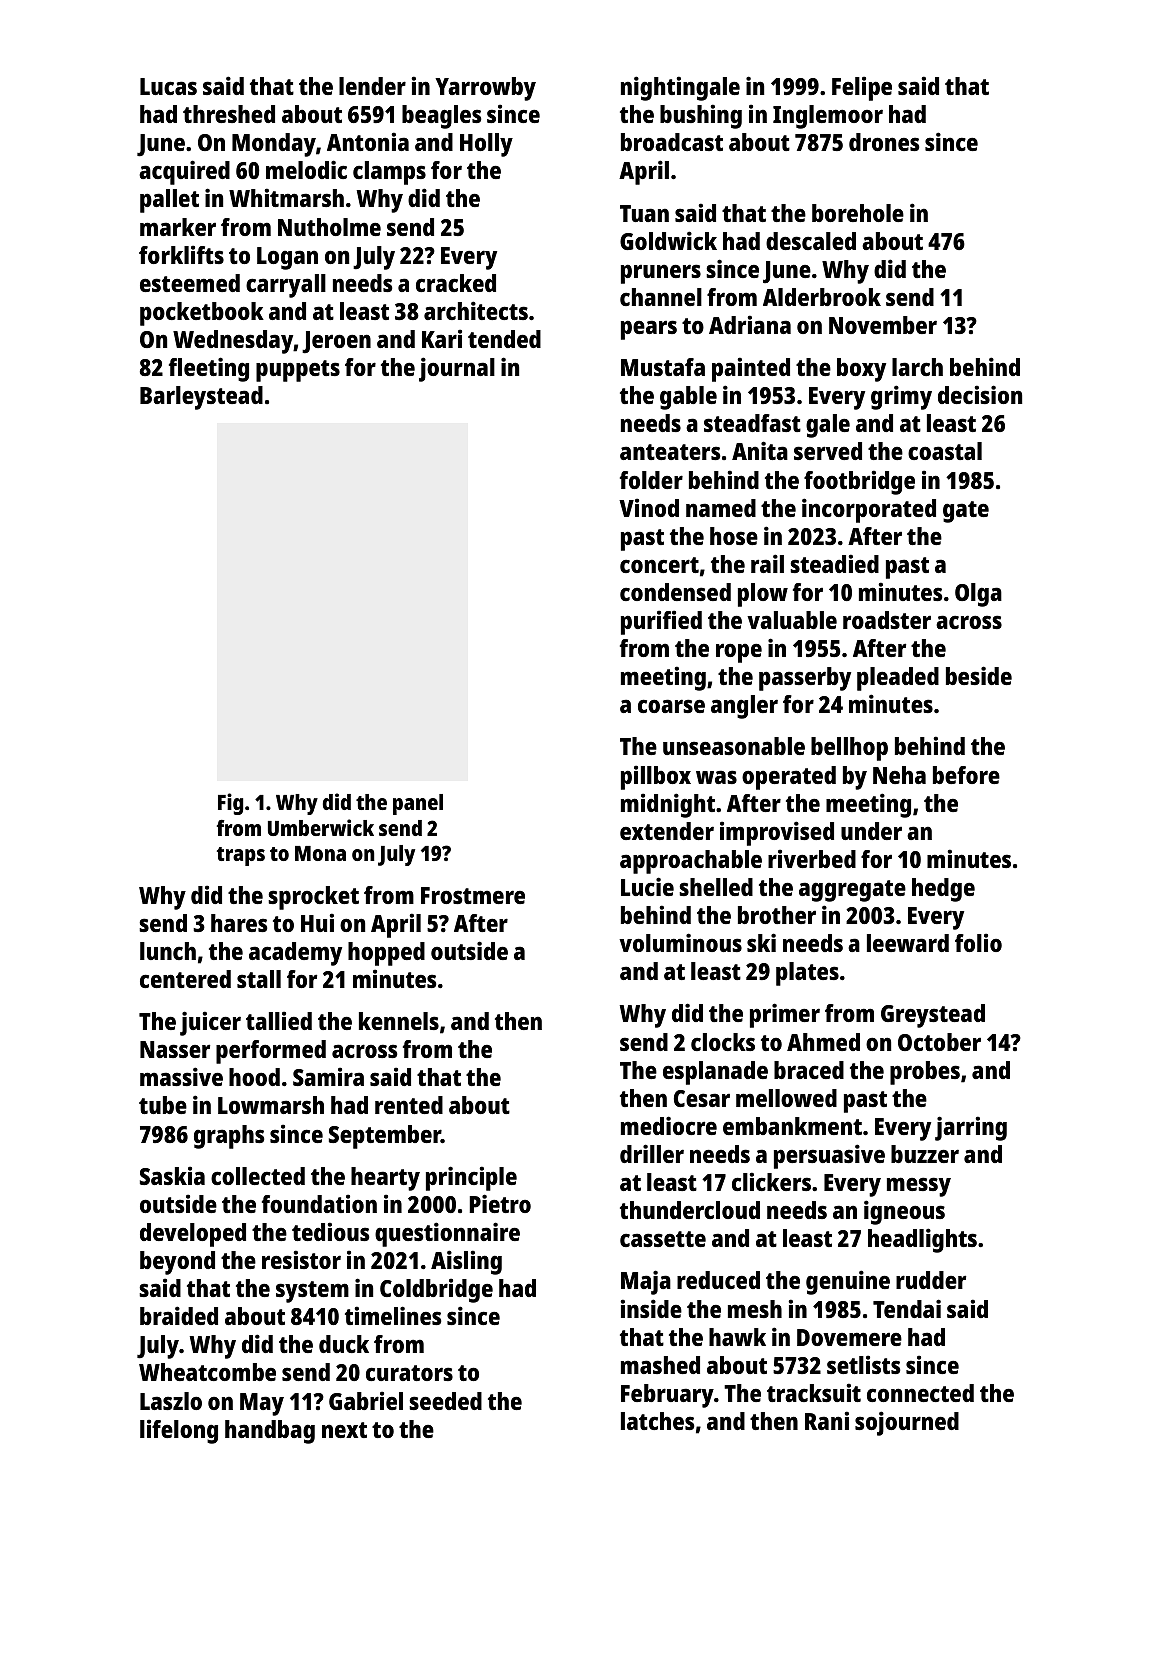 The width and height of the image is (1165, 1654). What do you see at coordinates (651, 1308) in the image?
I see `inside` at bounding box center [651, 1308].
